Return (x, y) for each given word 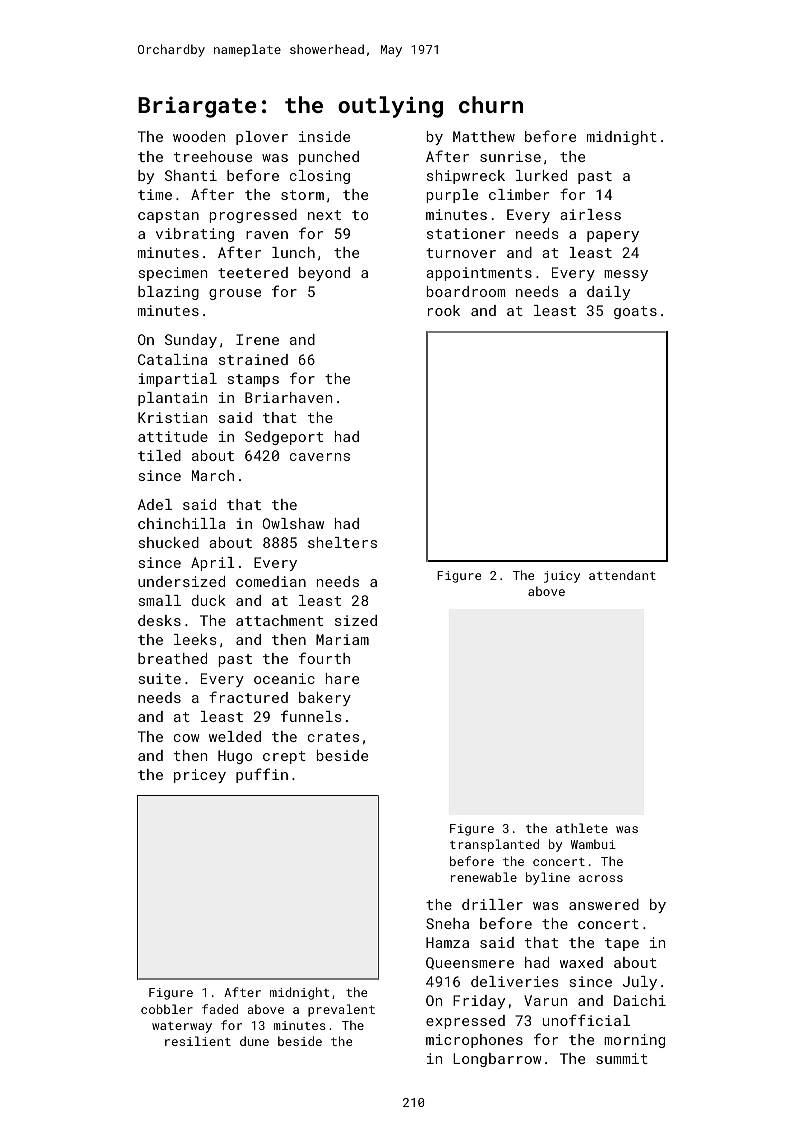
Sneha (447, 923)
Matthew (484, 136)
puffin (262, 775)
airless (590, 214)
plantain (172, 399)
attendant (622, 575)
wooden (199, 136)
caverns (320, 457)
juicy (562, 577)
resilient (198, 1041)
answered (604, 904)
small (160, 600)
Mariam (342, 639)
